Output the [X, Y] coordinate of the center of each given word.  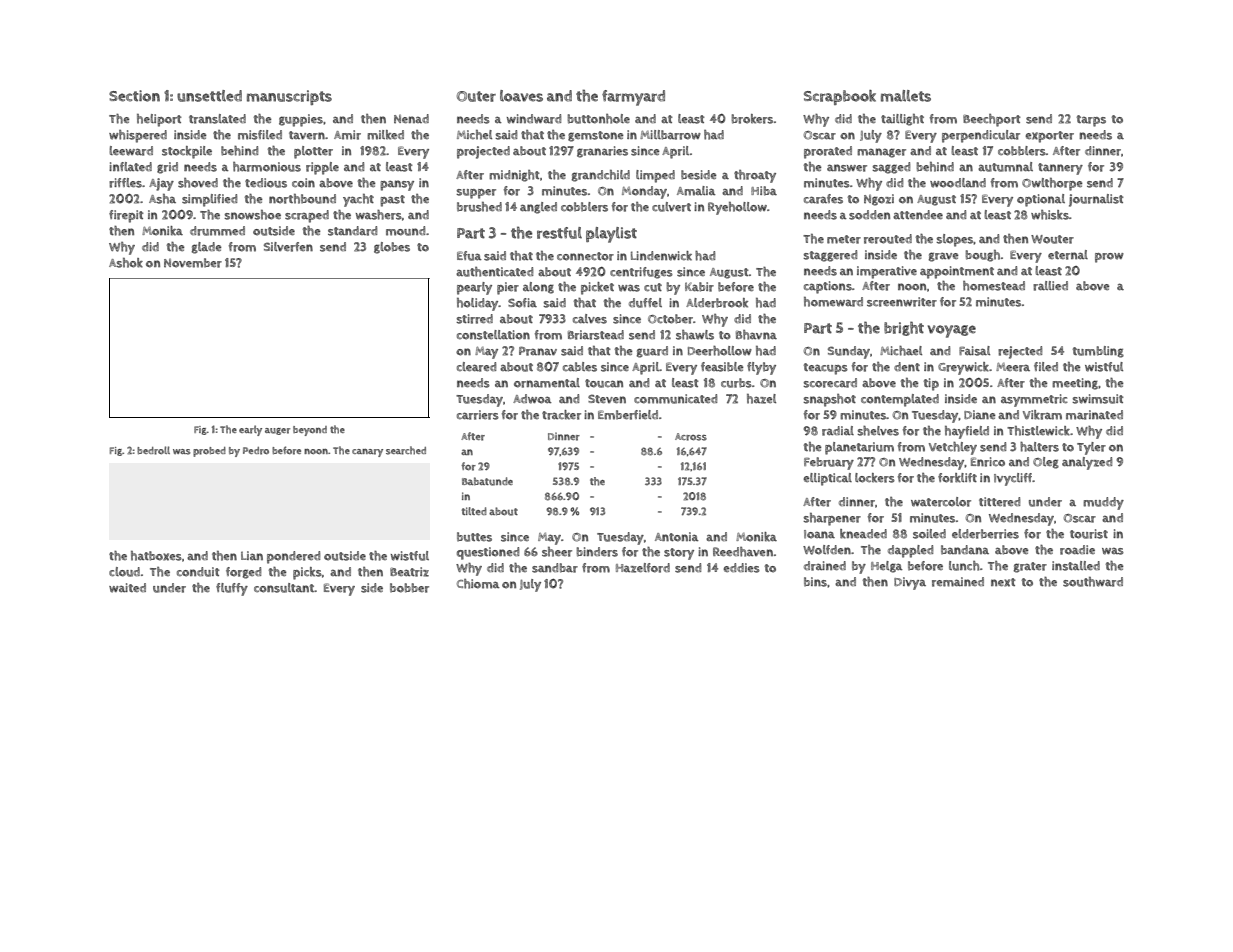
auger [277, 431]
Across [691, 437]
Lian [252, 555]
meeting [1075, 384]
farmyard [633, 98]
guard [652, 352]
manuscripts [289, 97]
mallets [906, 96]
